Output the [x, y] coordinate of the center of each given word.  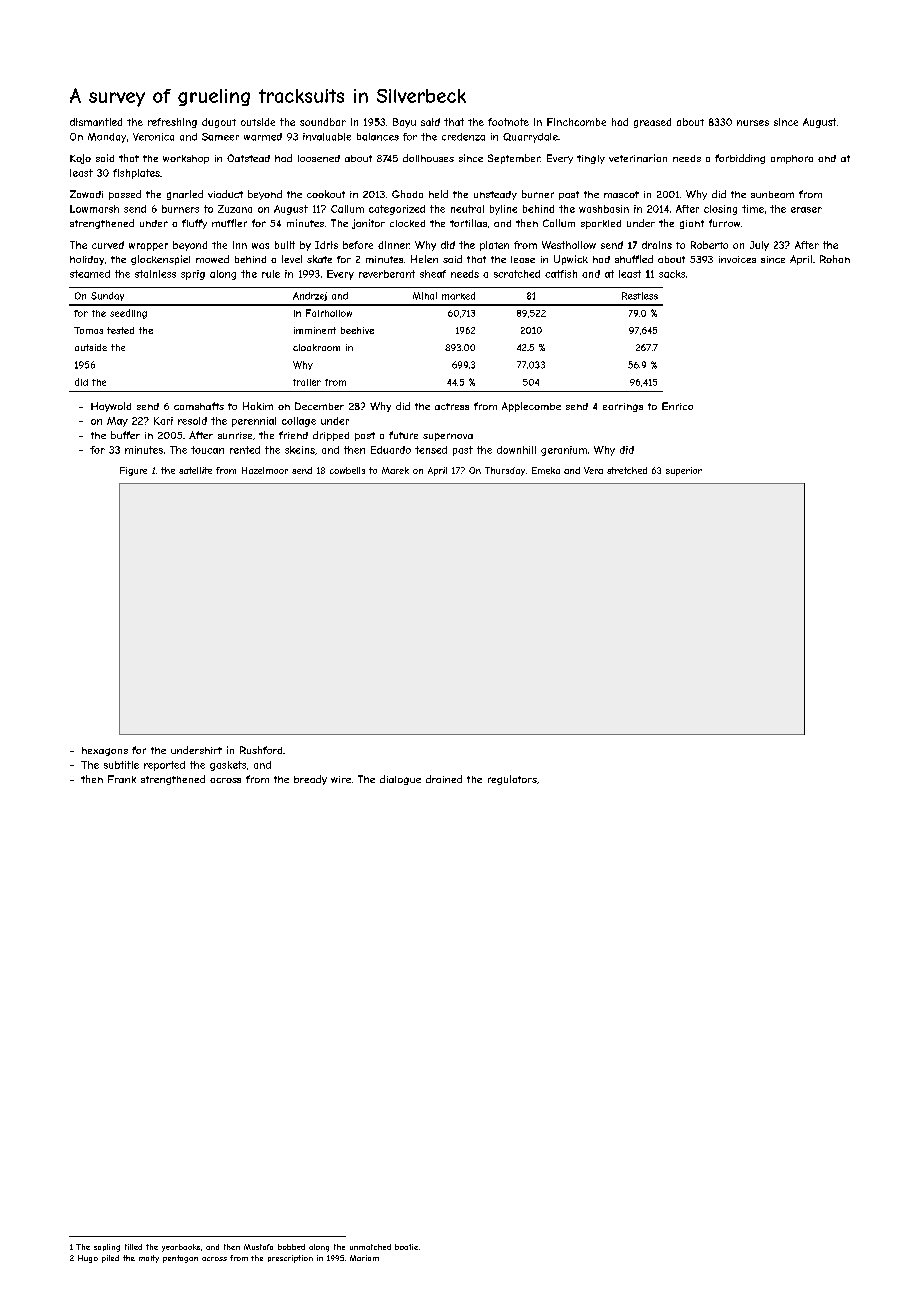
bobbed [291, 1247]
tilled [133, 1247]
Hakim [258, 406]
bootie [406, 1247]
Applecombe [531, 407]
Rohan [835, 259]
